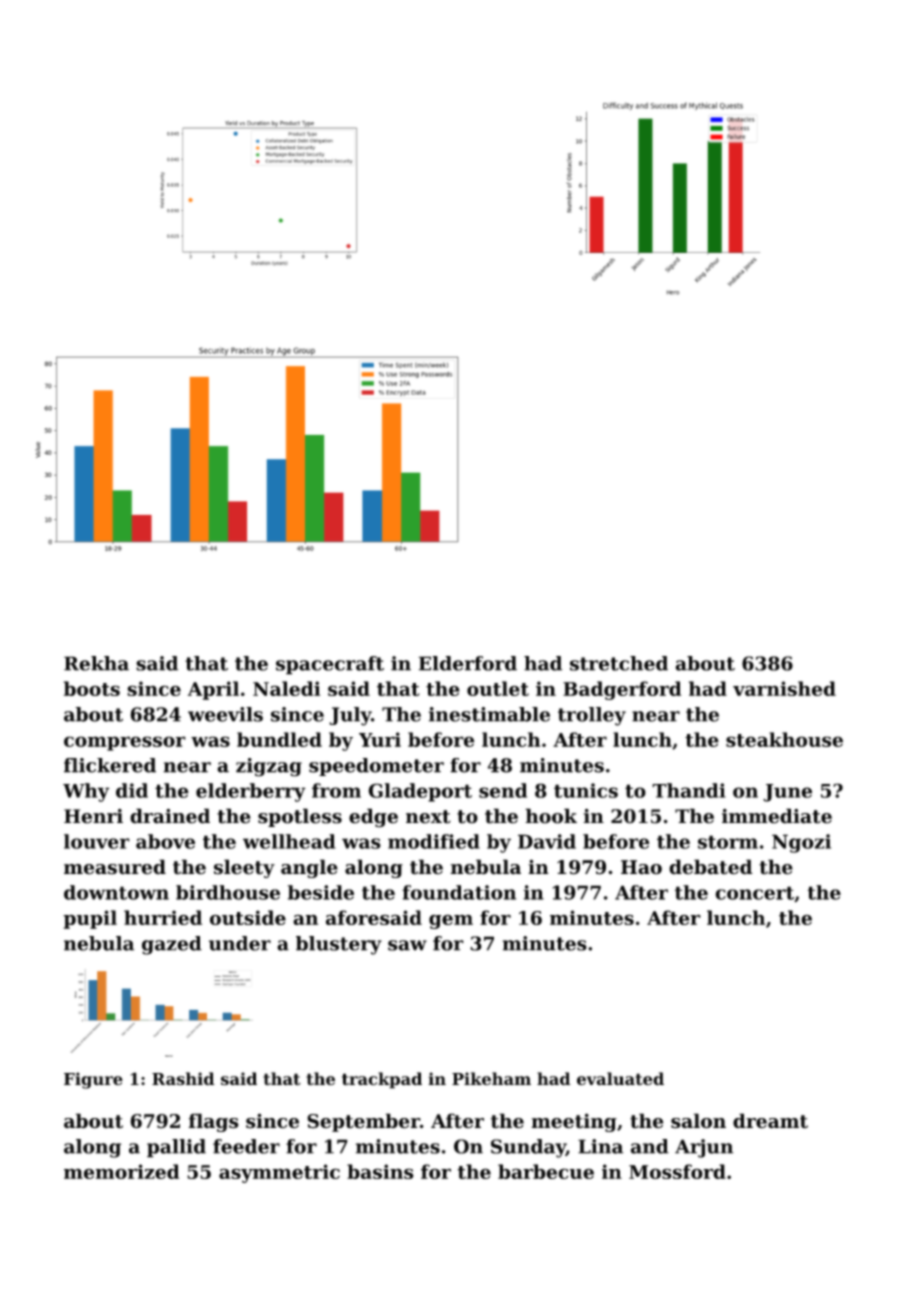 The height and width of the screenshot is (1316, 908). What do you see at coordinates (619, 663) in the screenshot?
I see `stretched` at bounding box center [619, 663].
